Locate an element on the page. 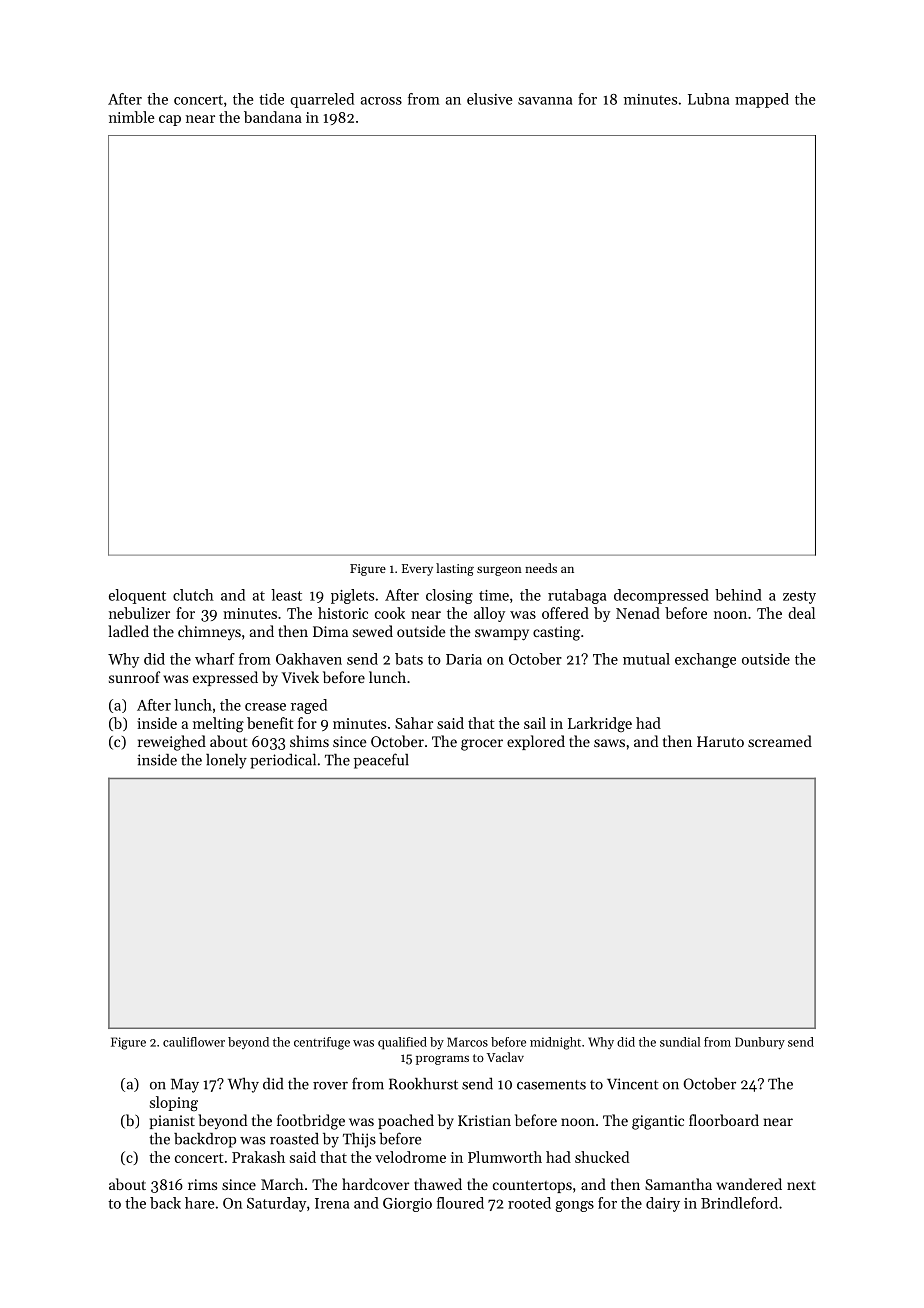  sail is located at coordinates (535, 723).
